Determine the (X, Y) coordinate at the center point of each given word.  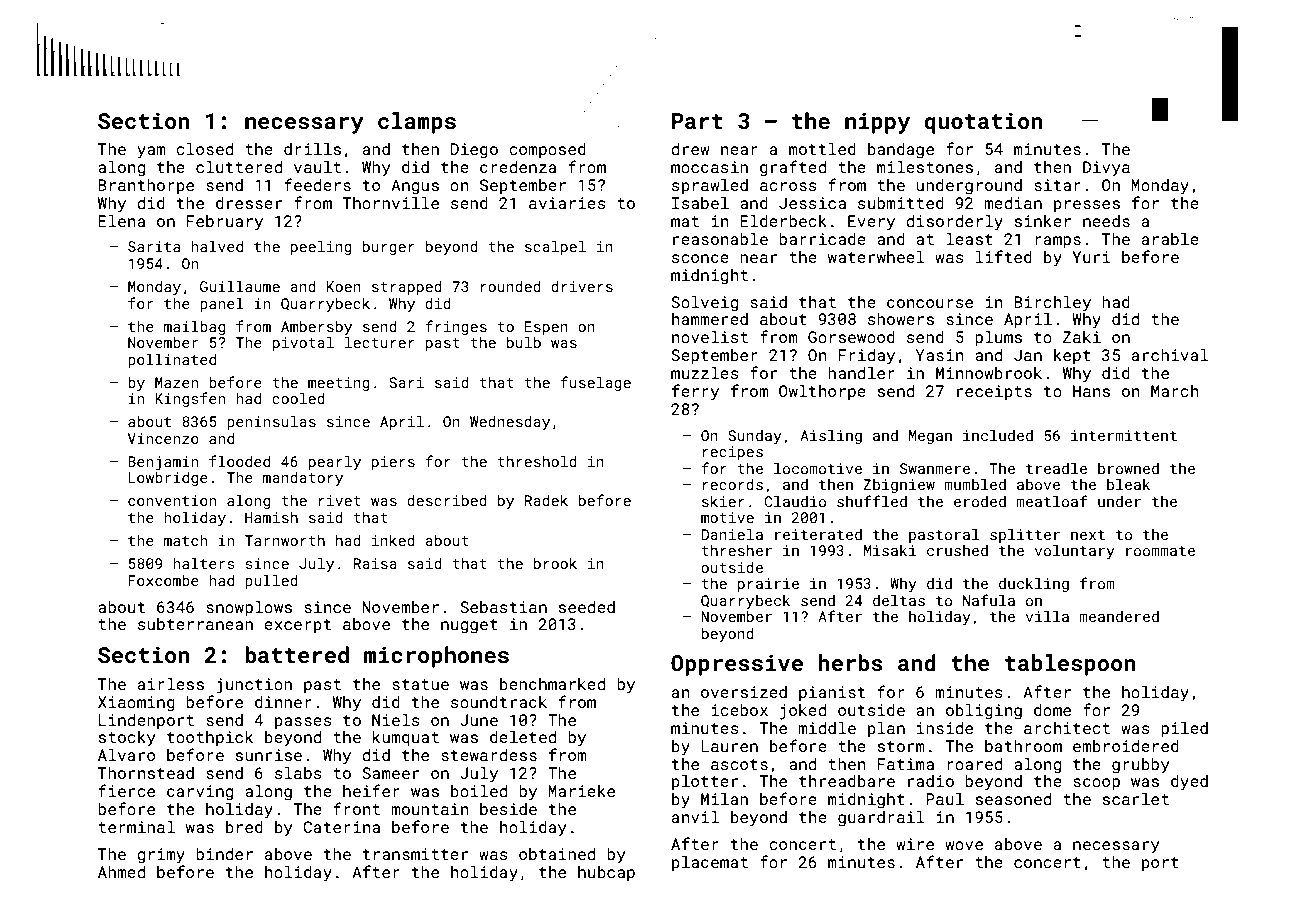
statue (420, 684)
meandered (1119, 616)
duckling (1034, 584)
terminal (136, 827)
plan (886, 730)
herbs (851, 662)
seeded (587, 607)
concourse (930, 303)
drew (690, 149)
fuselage (595, 383)
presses (1087, 206)
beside (508, 809)
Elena (122, 221)
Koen (344, 286)
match (186, 540)
